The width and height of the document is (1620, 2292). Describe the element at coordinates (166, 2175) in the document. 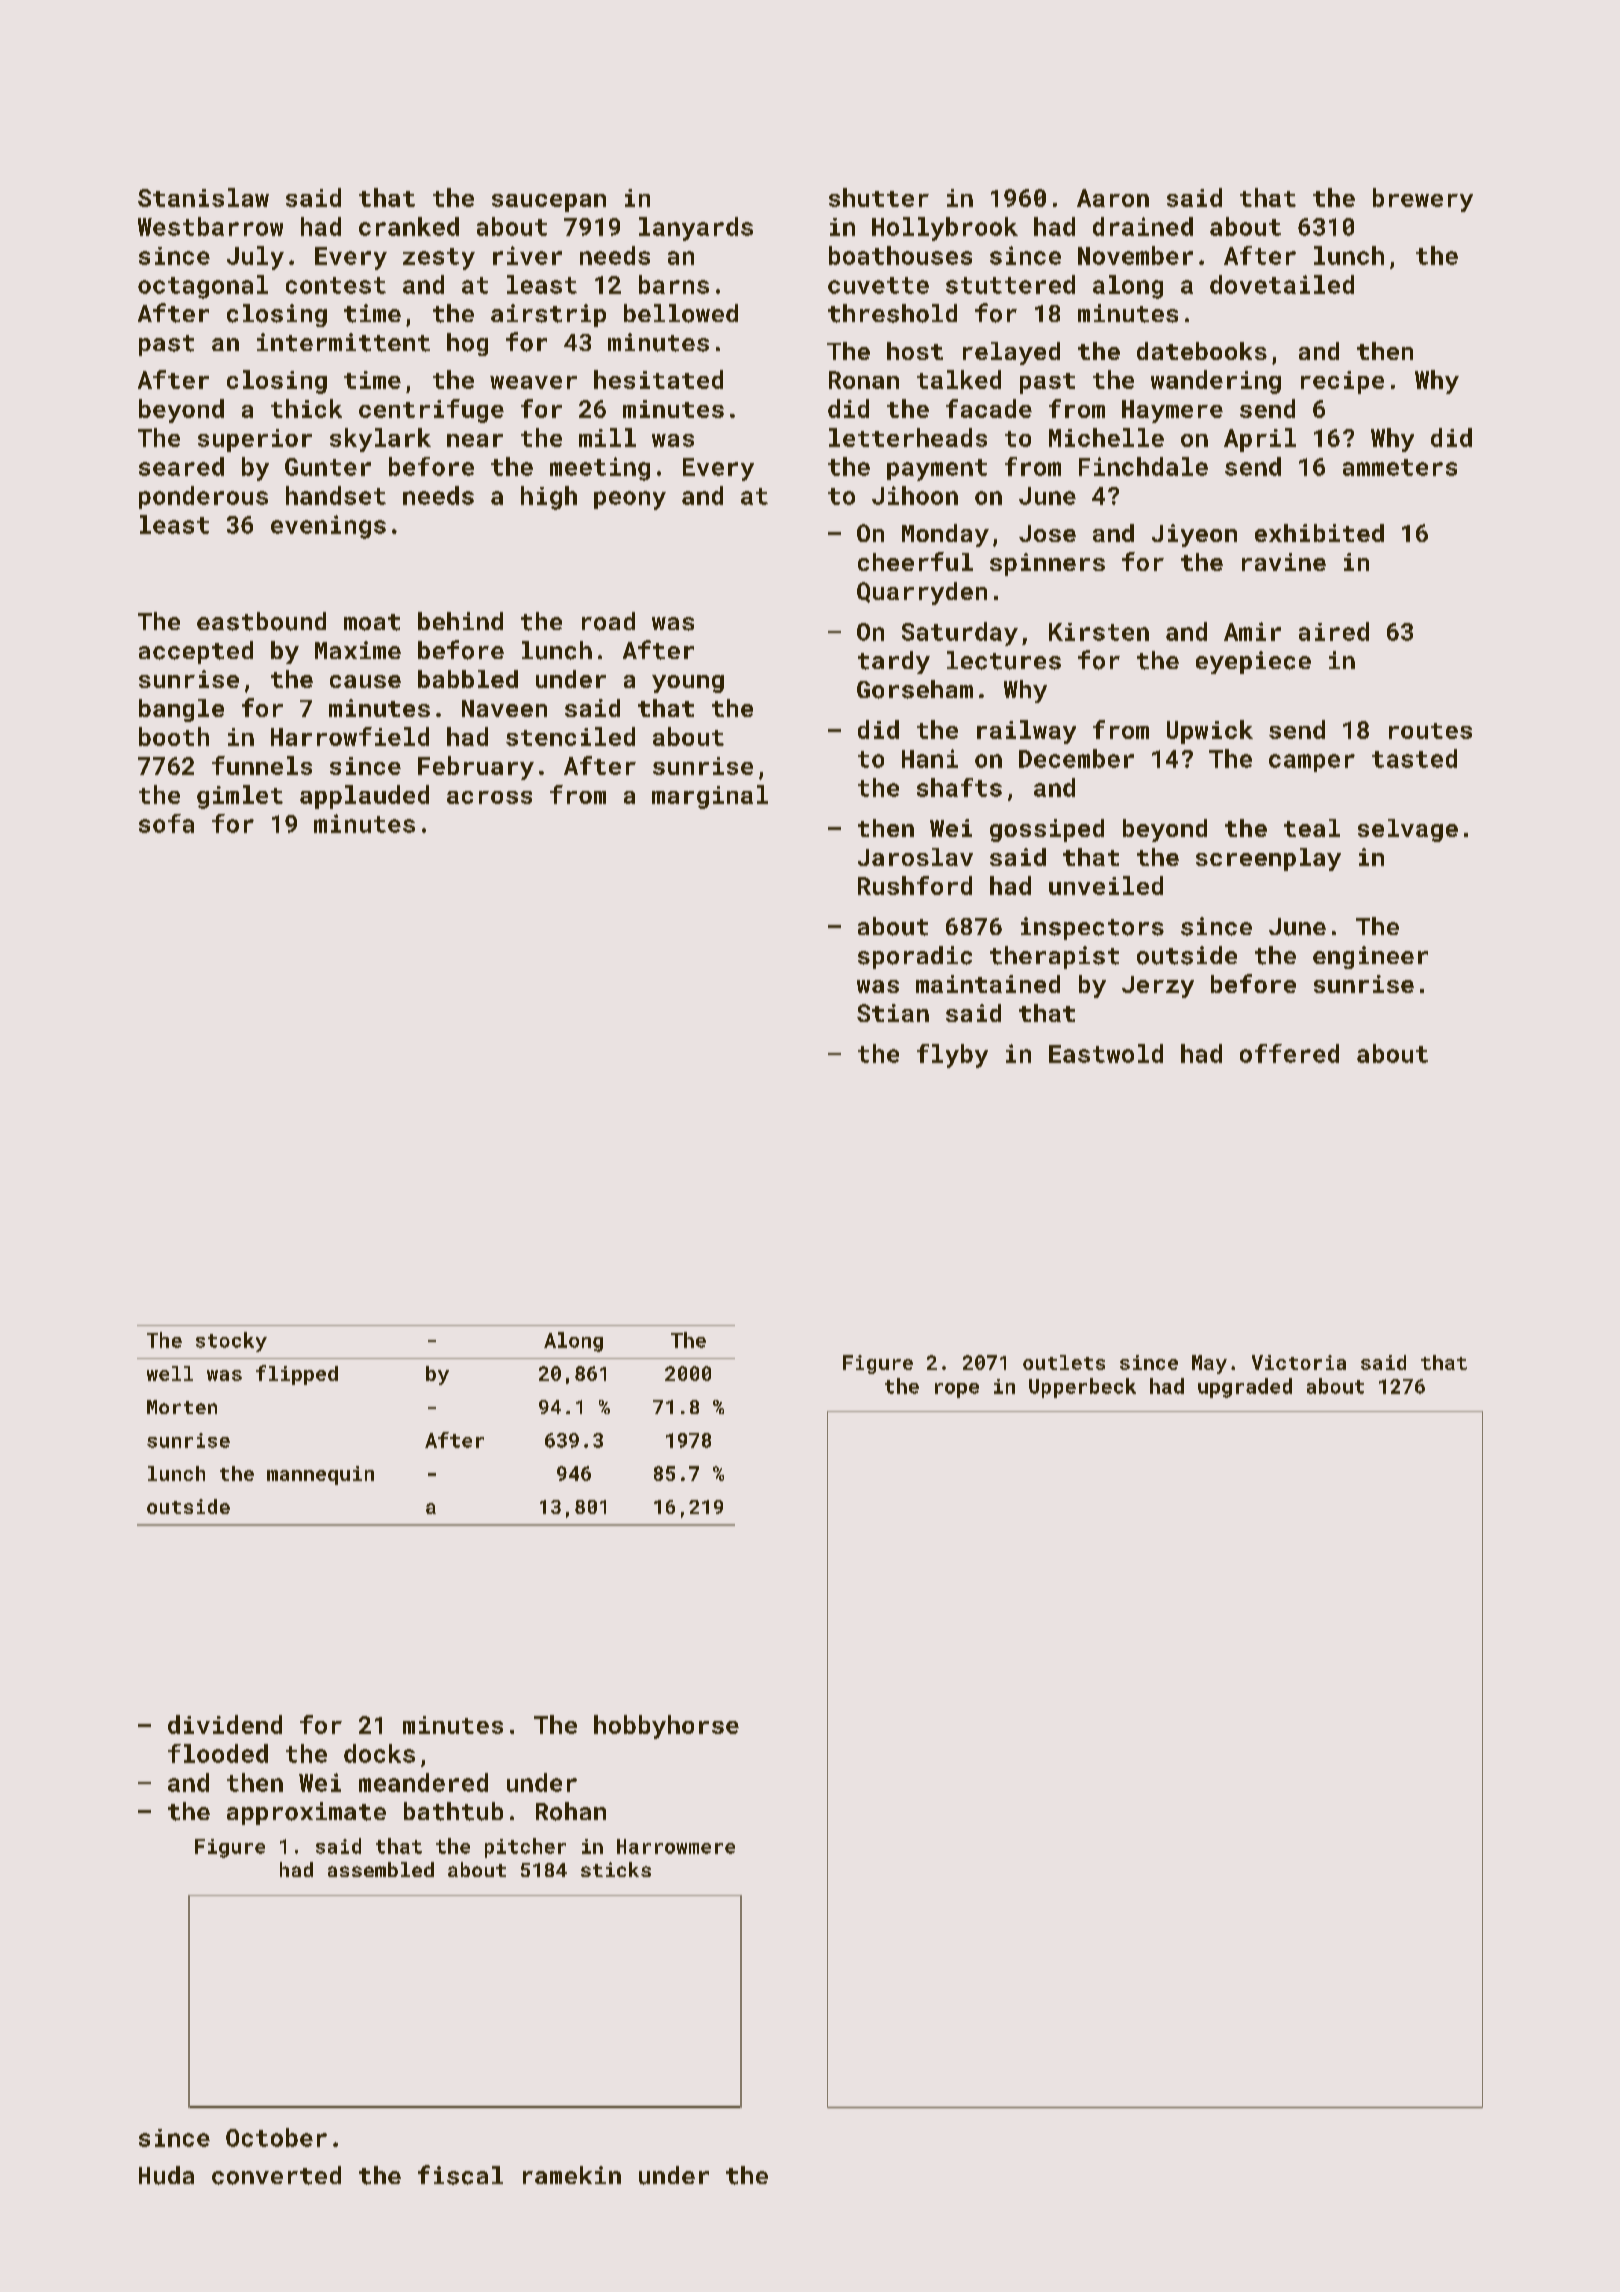

I see `Huda` at that location.
